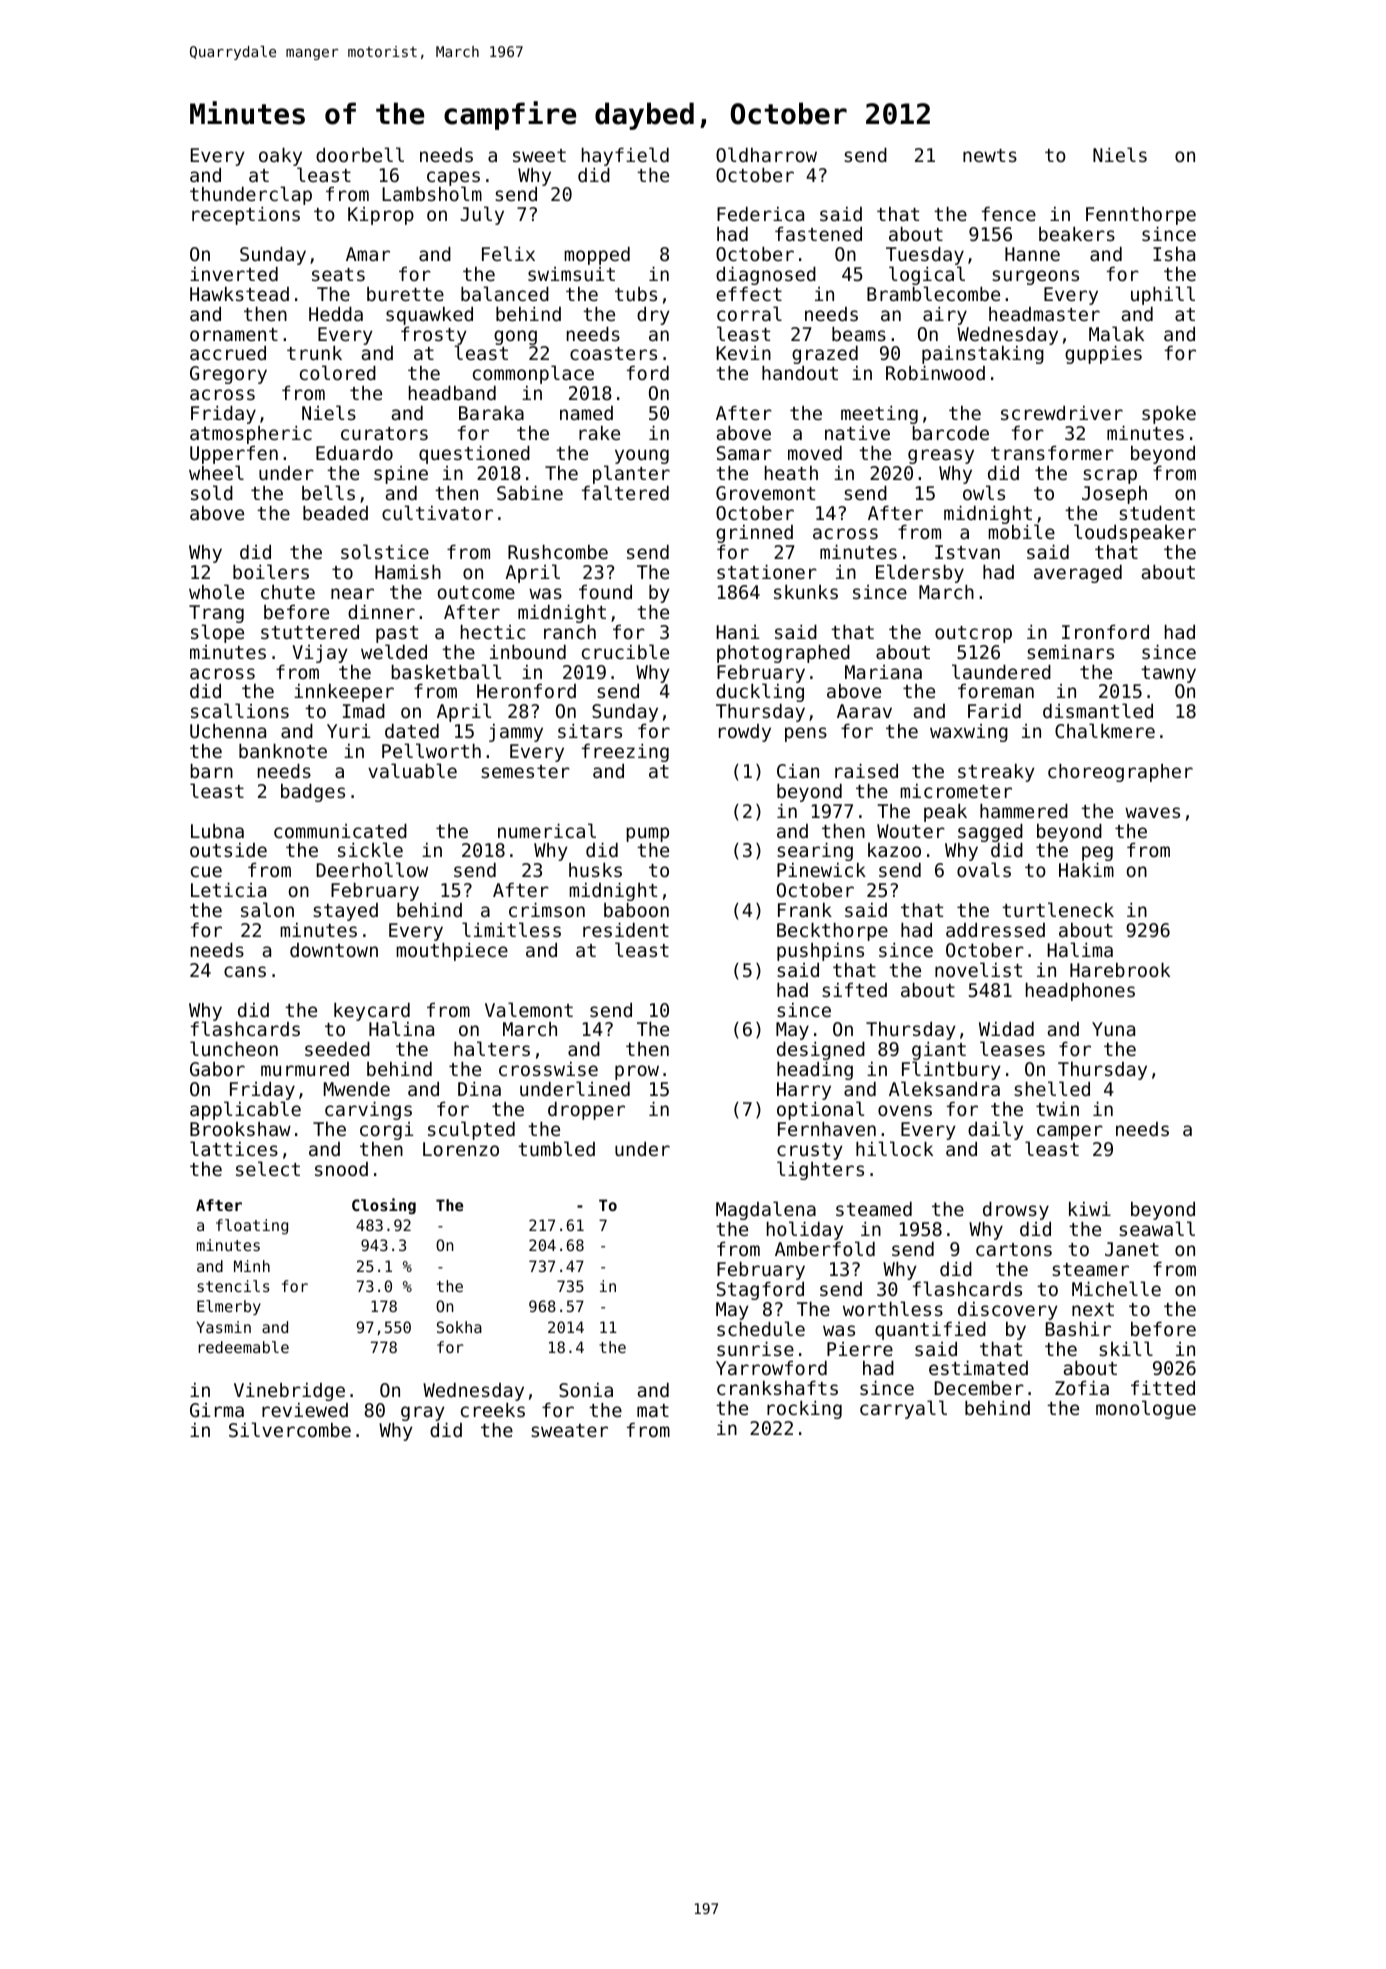 This image has height=1969, width=1386. I want to click on spine, so click(401, 475).
